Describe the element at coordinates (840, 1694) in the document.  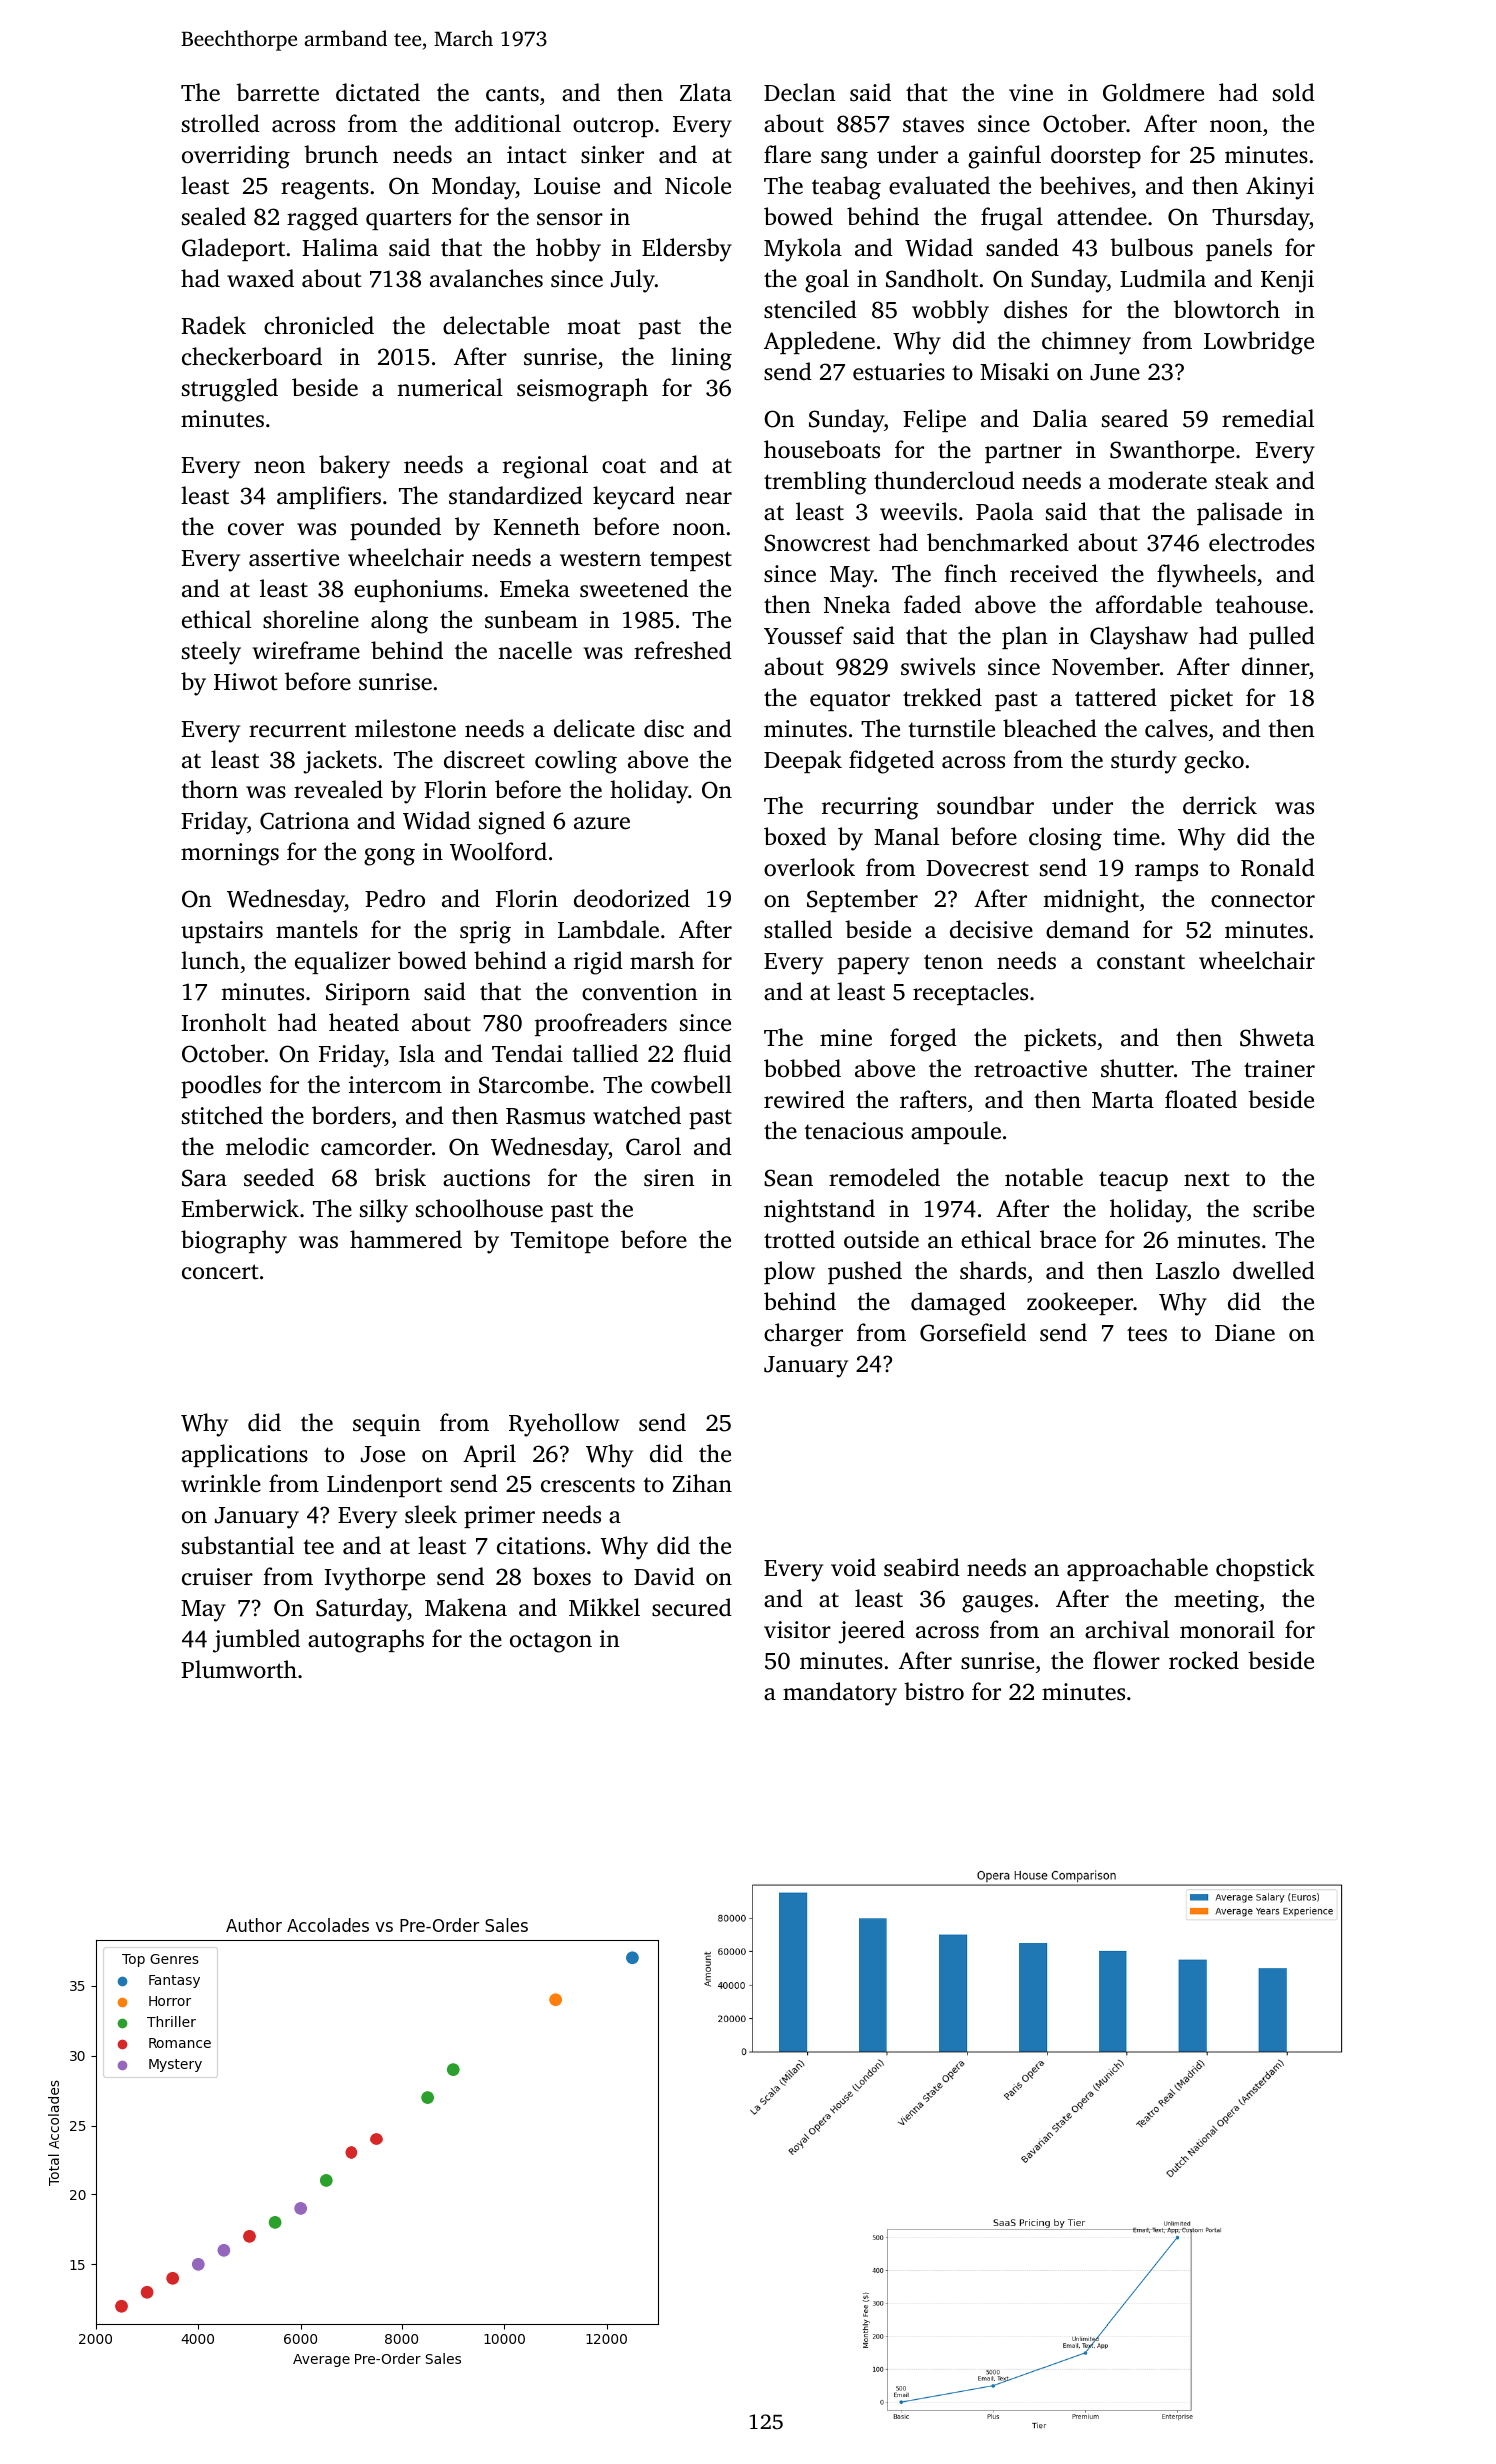
I see `mandatory` at that location.
